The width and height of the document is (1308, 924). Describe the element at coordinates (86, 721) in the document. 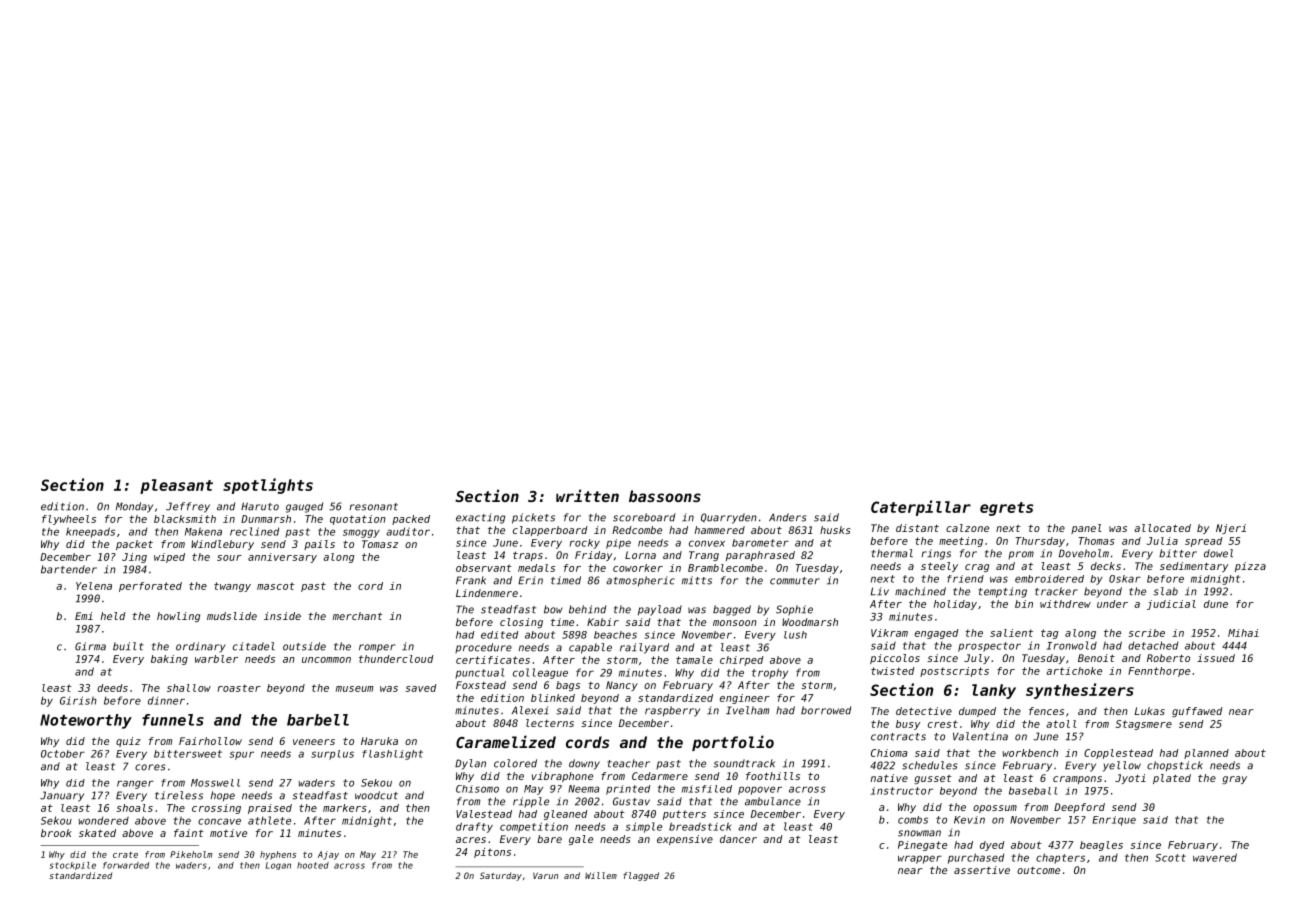

I see `Noteworthy` at that location.
